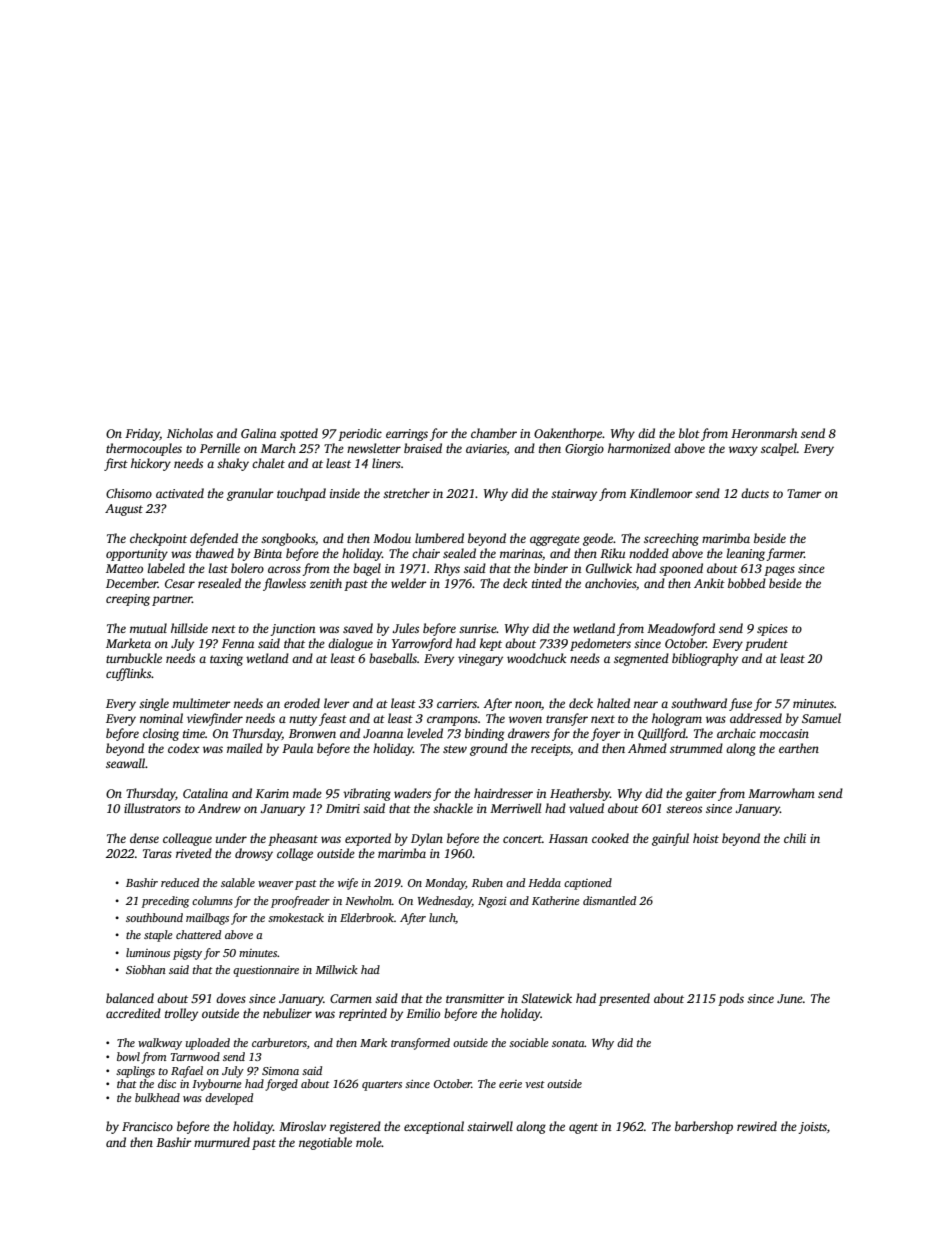 This page has height=1233, width=952. I want to click on Slatewick, so click(546, 998).
